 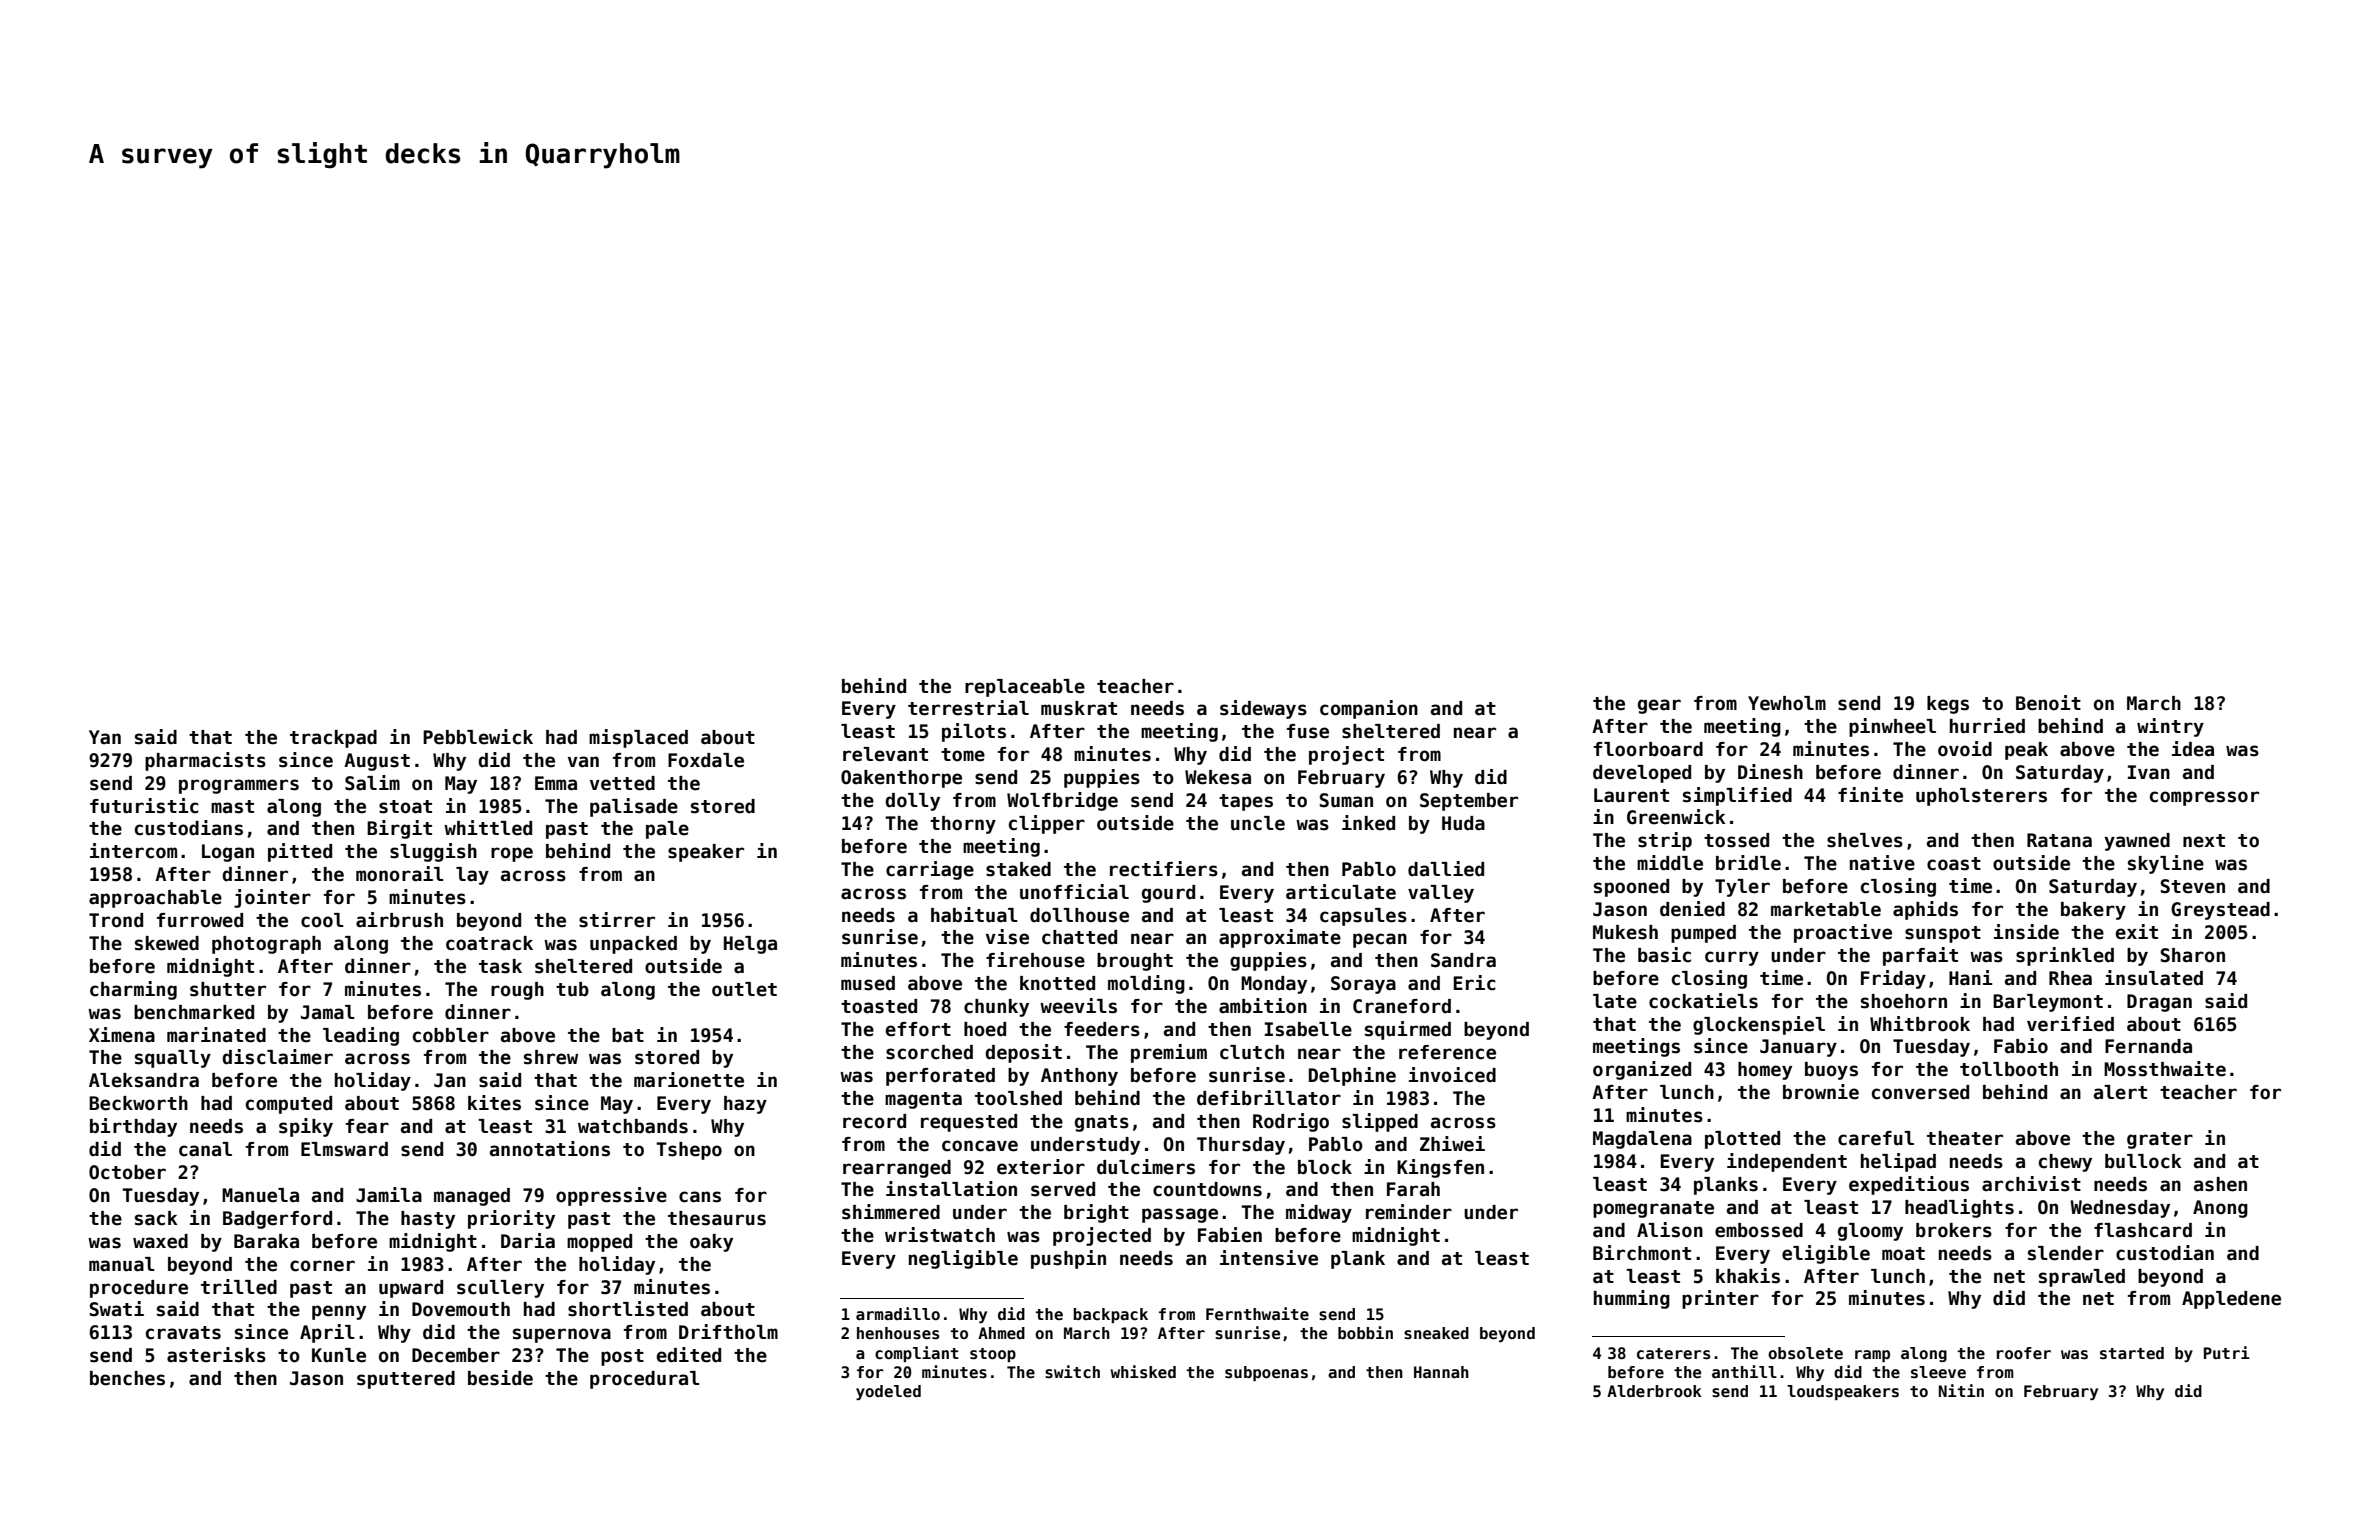 I want to click on firehouse, so click(x=1035, y=960).
